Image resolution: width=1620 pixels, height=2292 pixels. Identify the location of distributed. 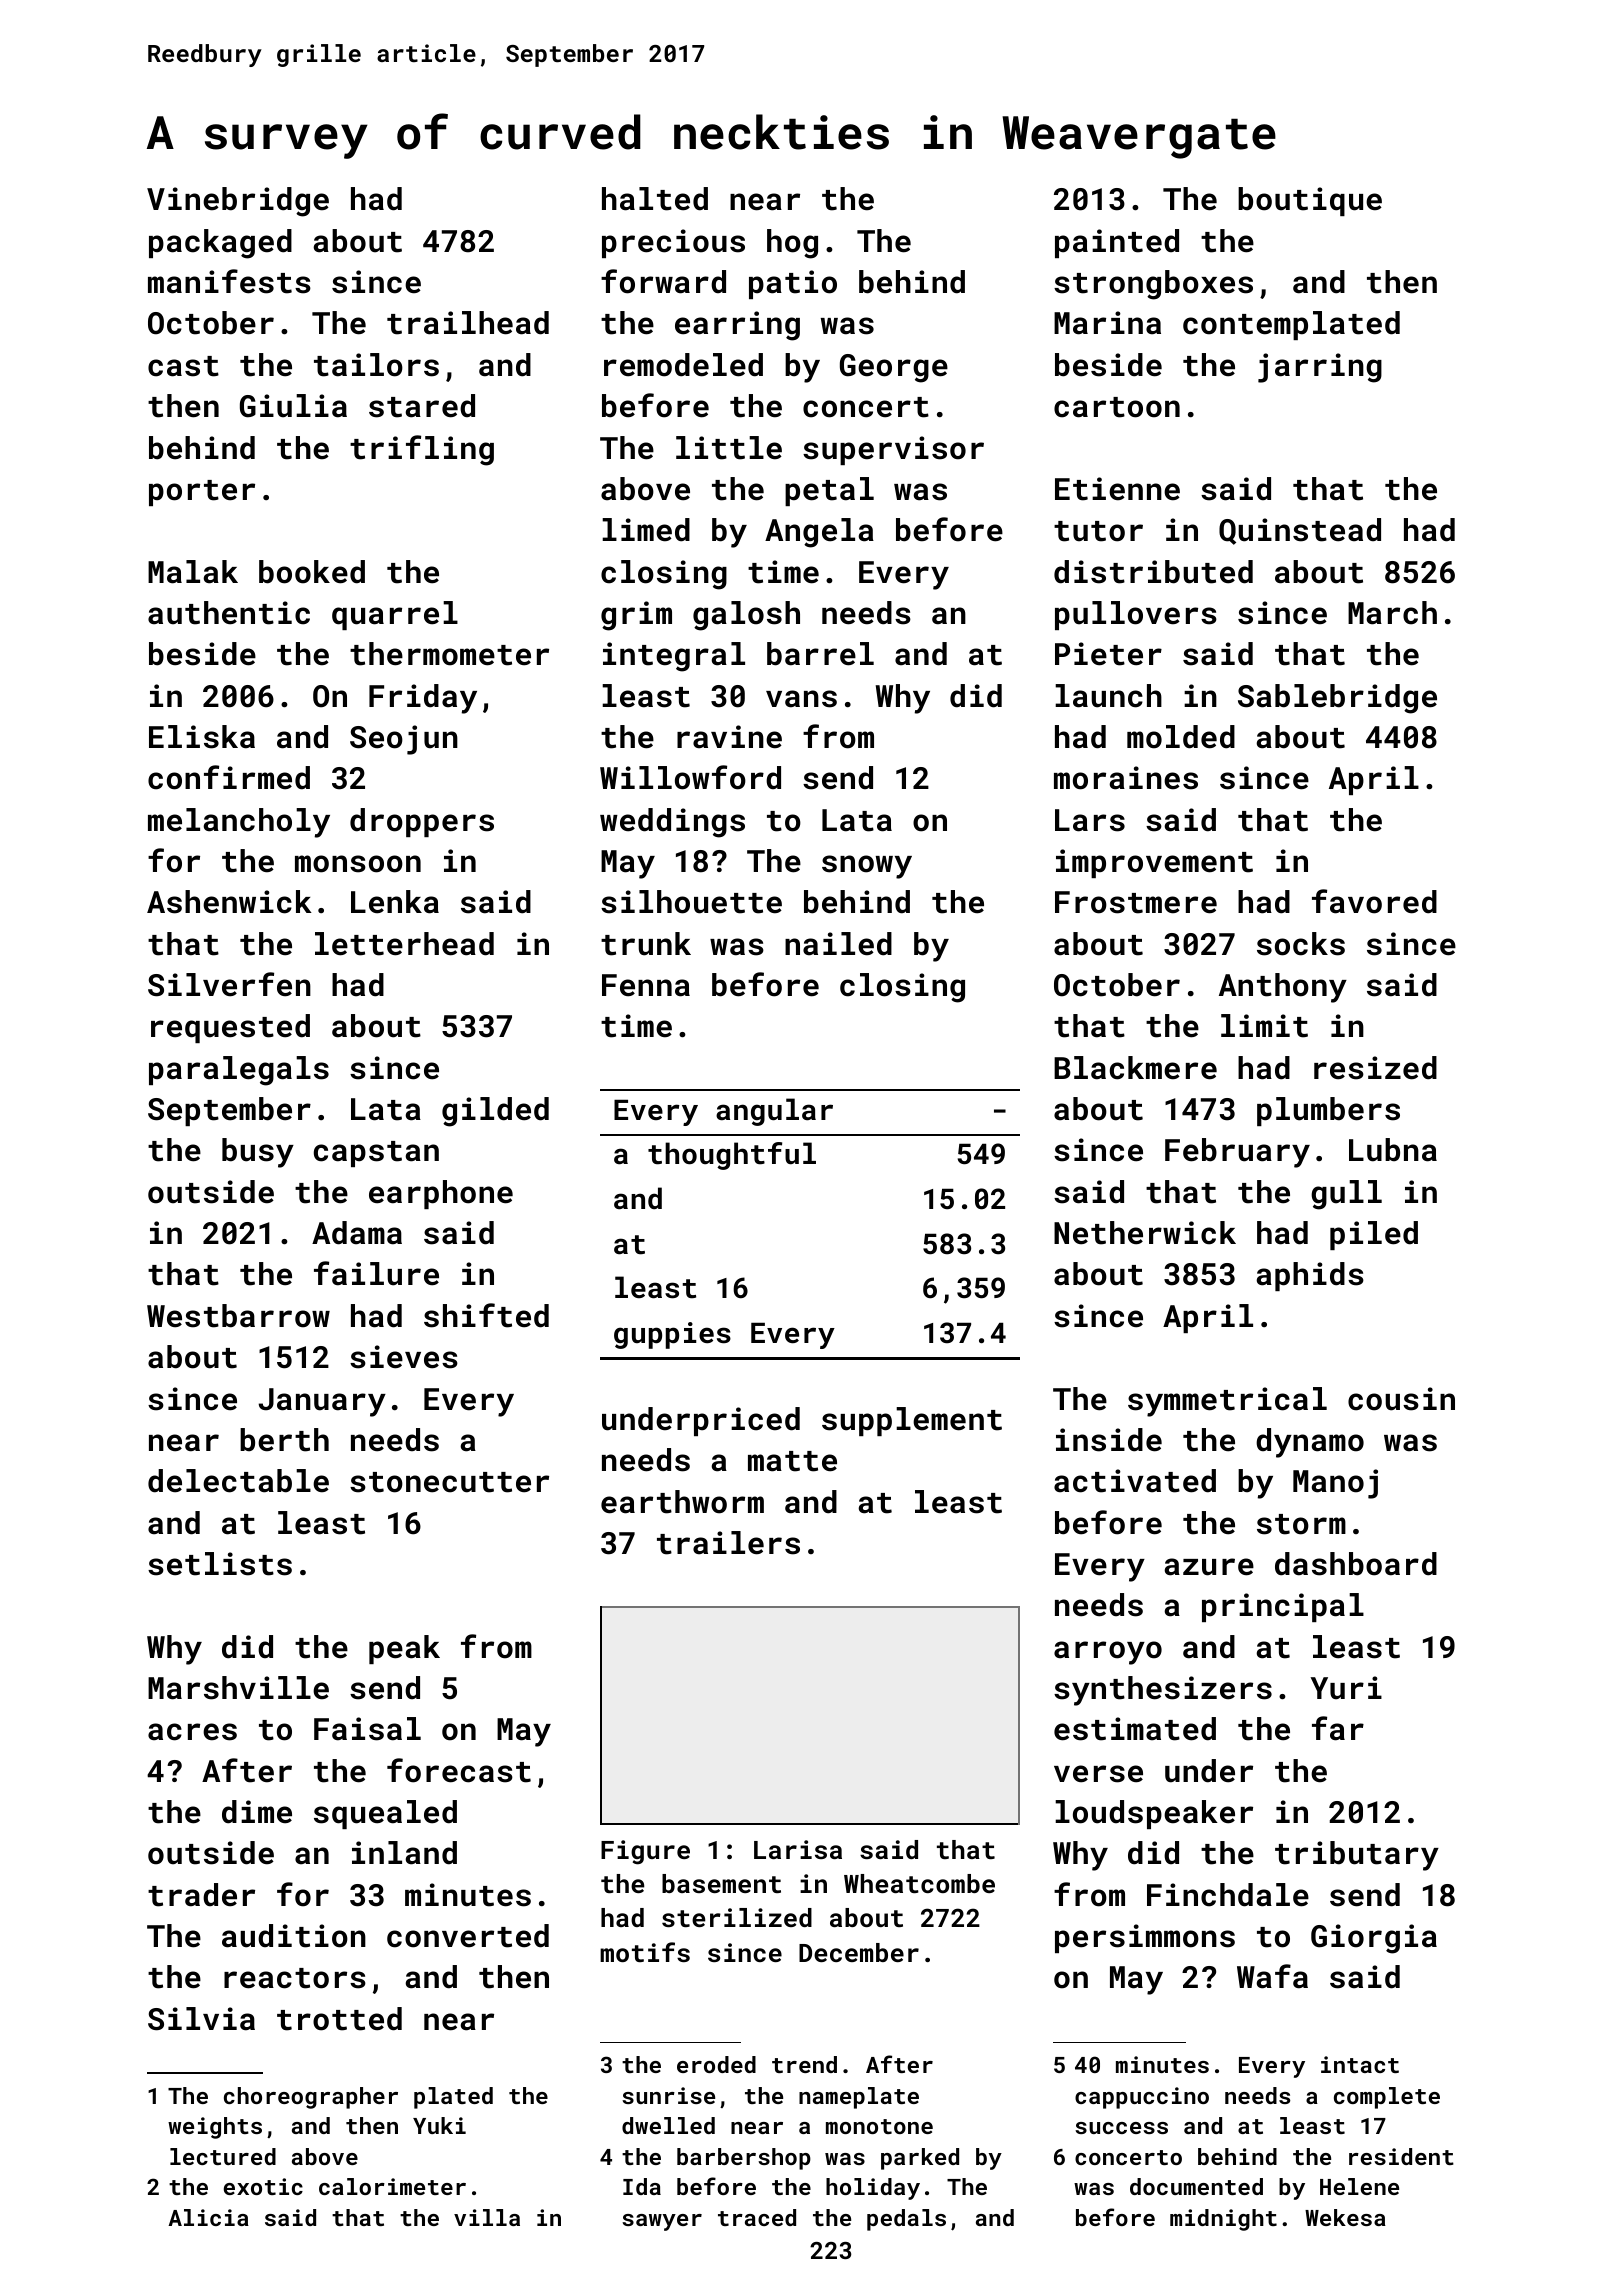
(1153, 572).
